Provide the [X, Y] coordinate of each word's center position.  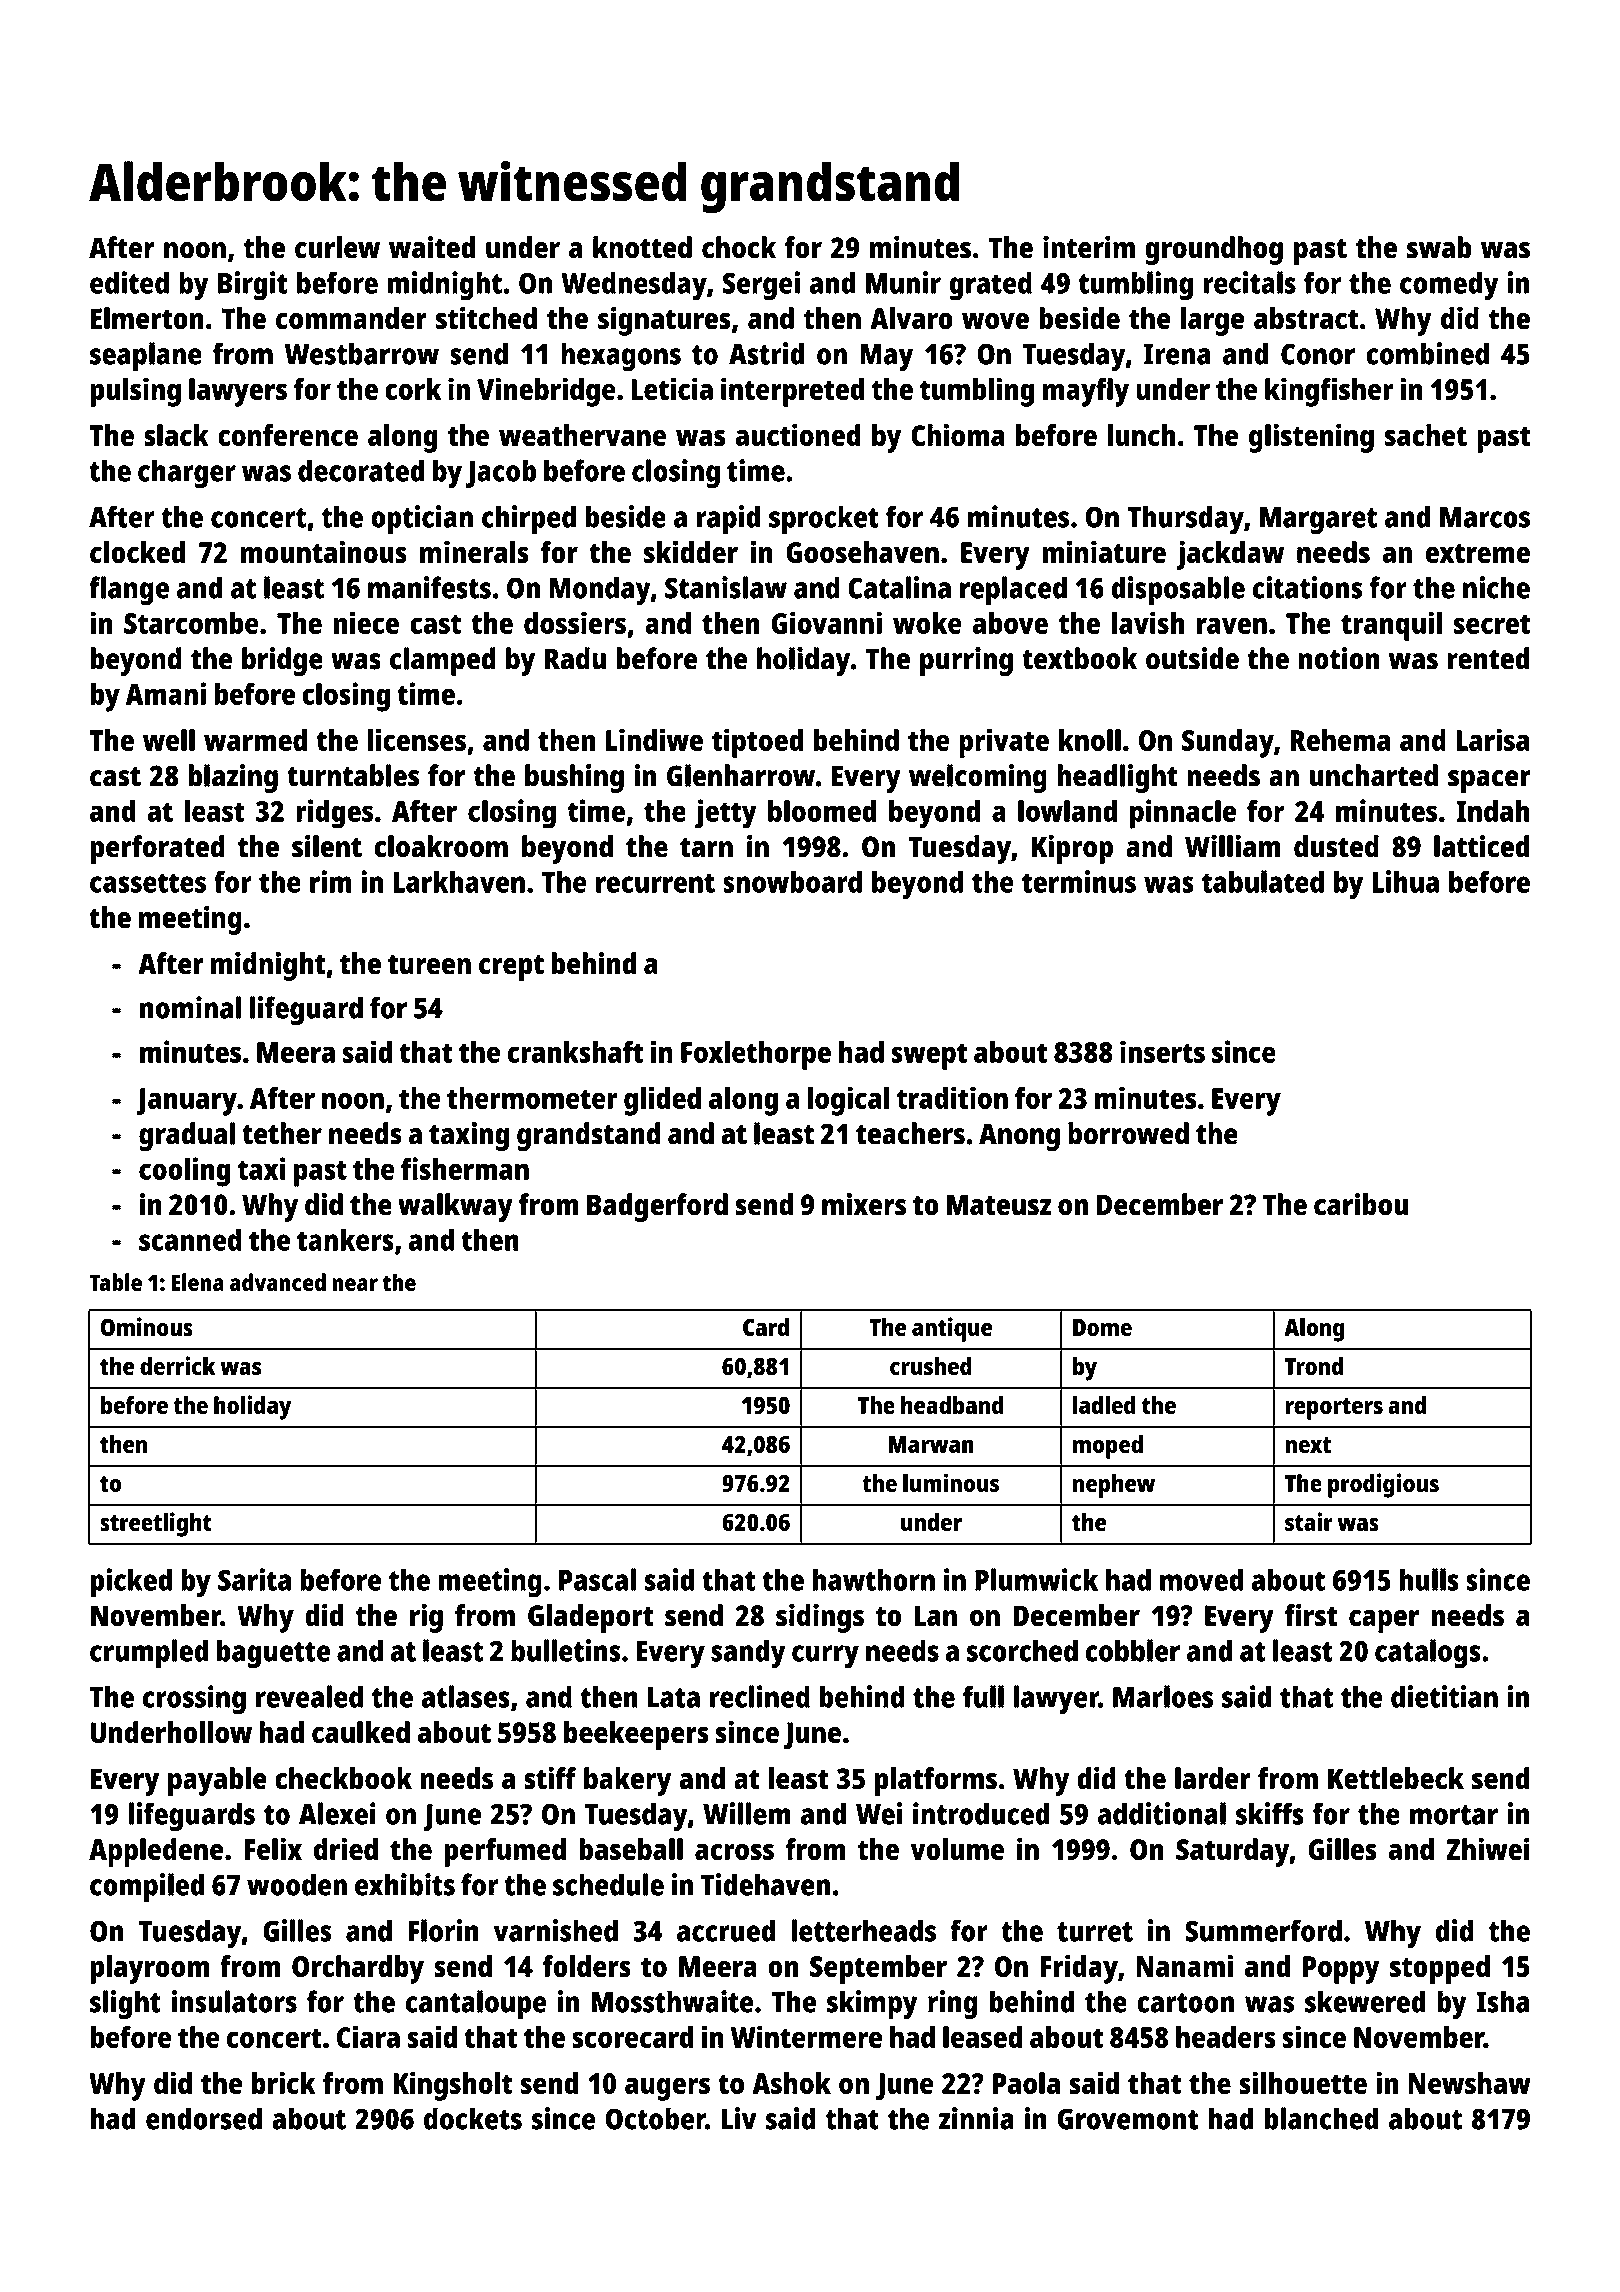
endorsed [204, 2118]
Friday [1079, 1969]
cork [413, 389]
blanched [1321, 2118]
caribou [1361, 1204]
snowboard [792, 882]
